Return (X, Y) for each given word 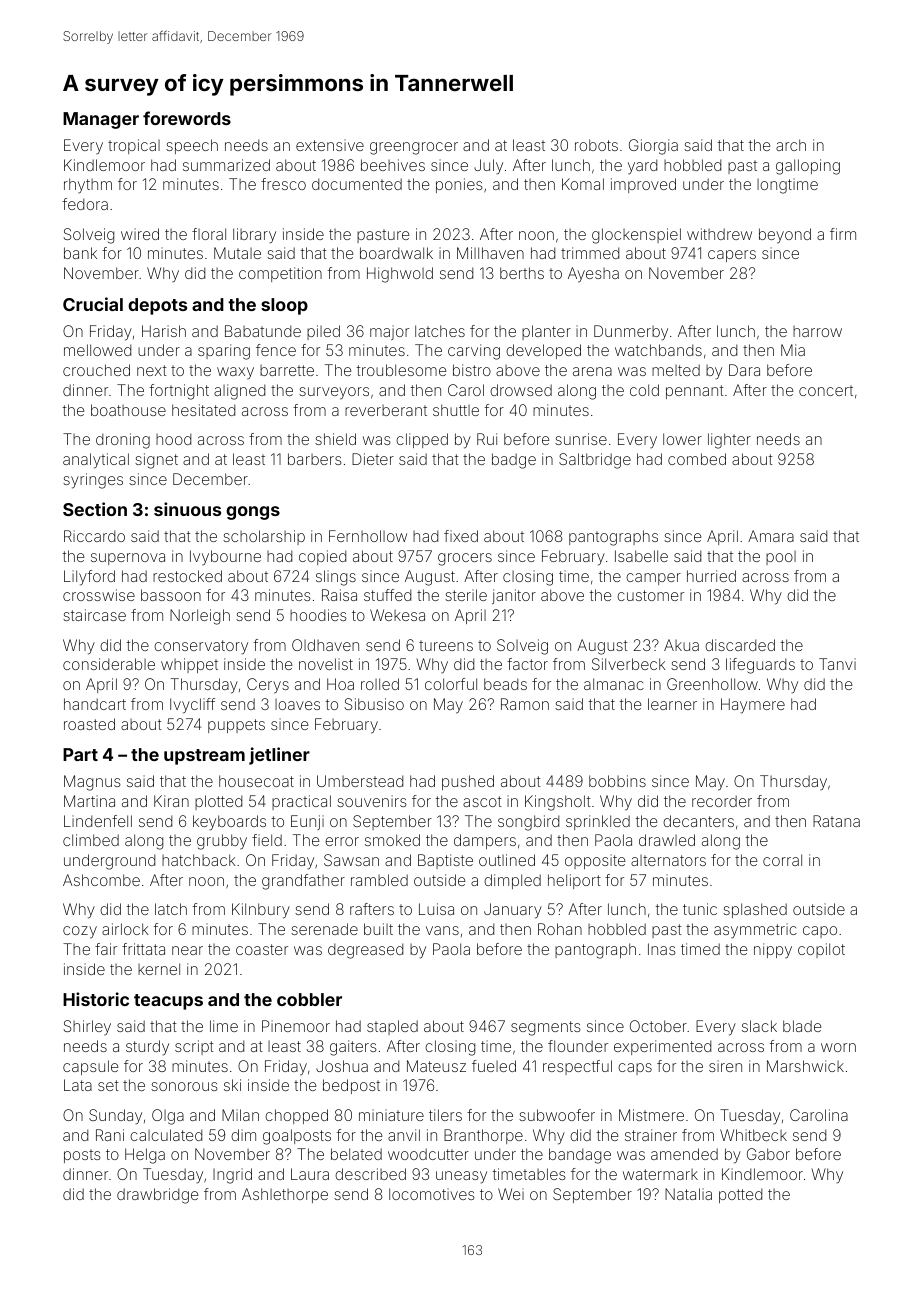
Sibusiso (374, 704)
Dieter (373, 459)
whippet (189, 665)
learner (672, 704)
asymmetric (755, 930)
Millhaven (490, 253)
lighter (729, 441)
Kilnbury (261, 911)
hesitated (203, 410)
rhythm (88, 185)
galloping (808, 167)
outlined (507, 860)
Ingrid (232, 1176)
